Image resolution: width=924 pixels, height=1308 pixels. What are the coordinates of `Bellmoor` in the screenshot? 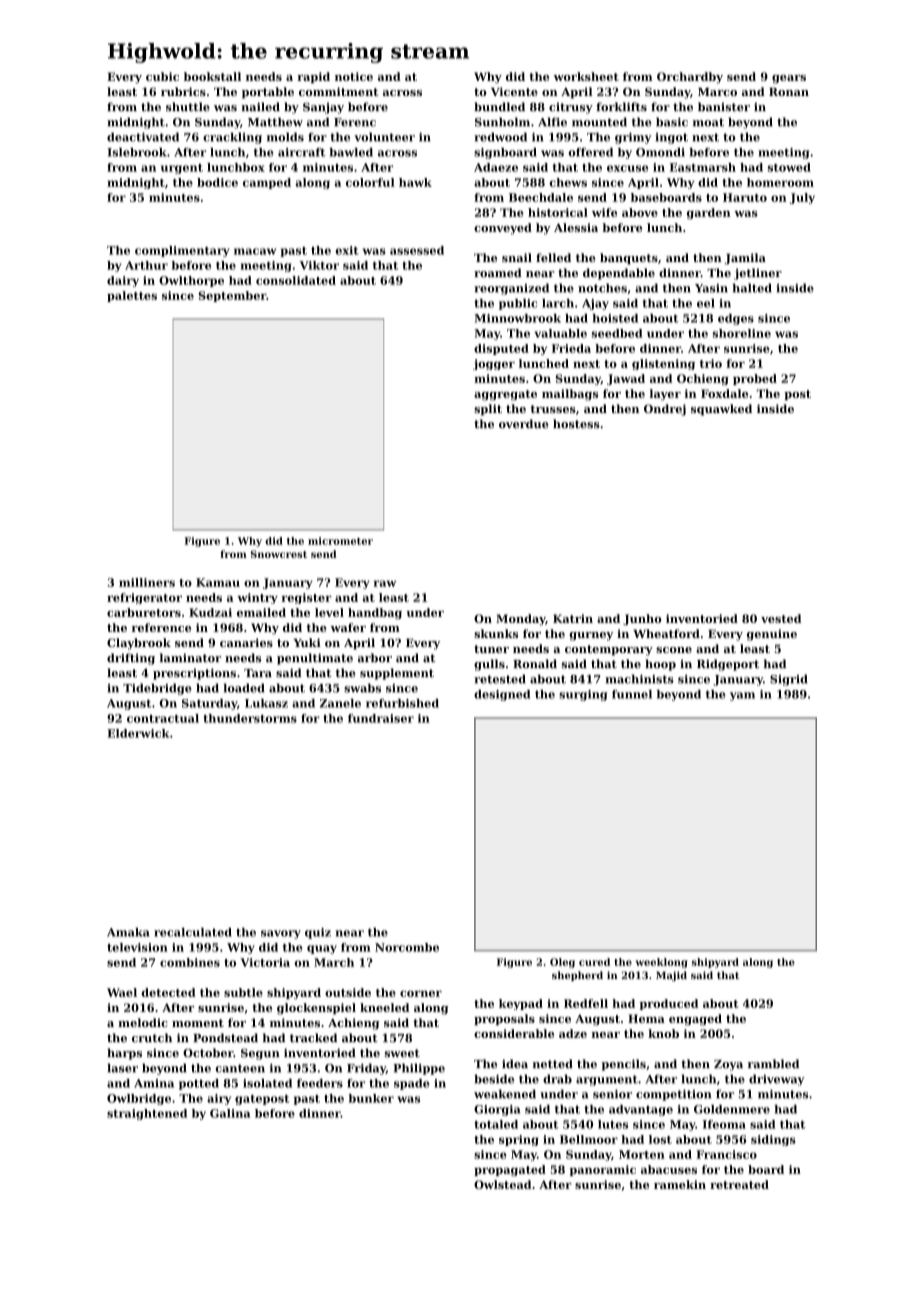 It's located at (589, 1139).
